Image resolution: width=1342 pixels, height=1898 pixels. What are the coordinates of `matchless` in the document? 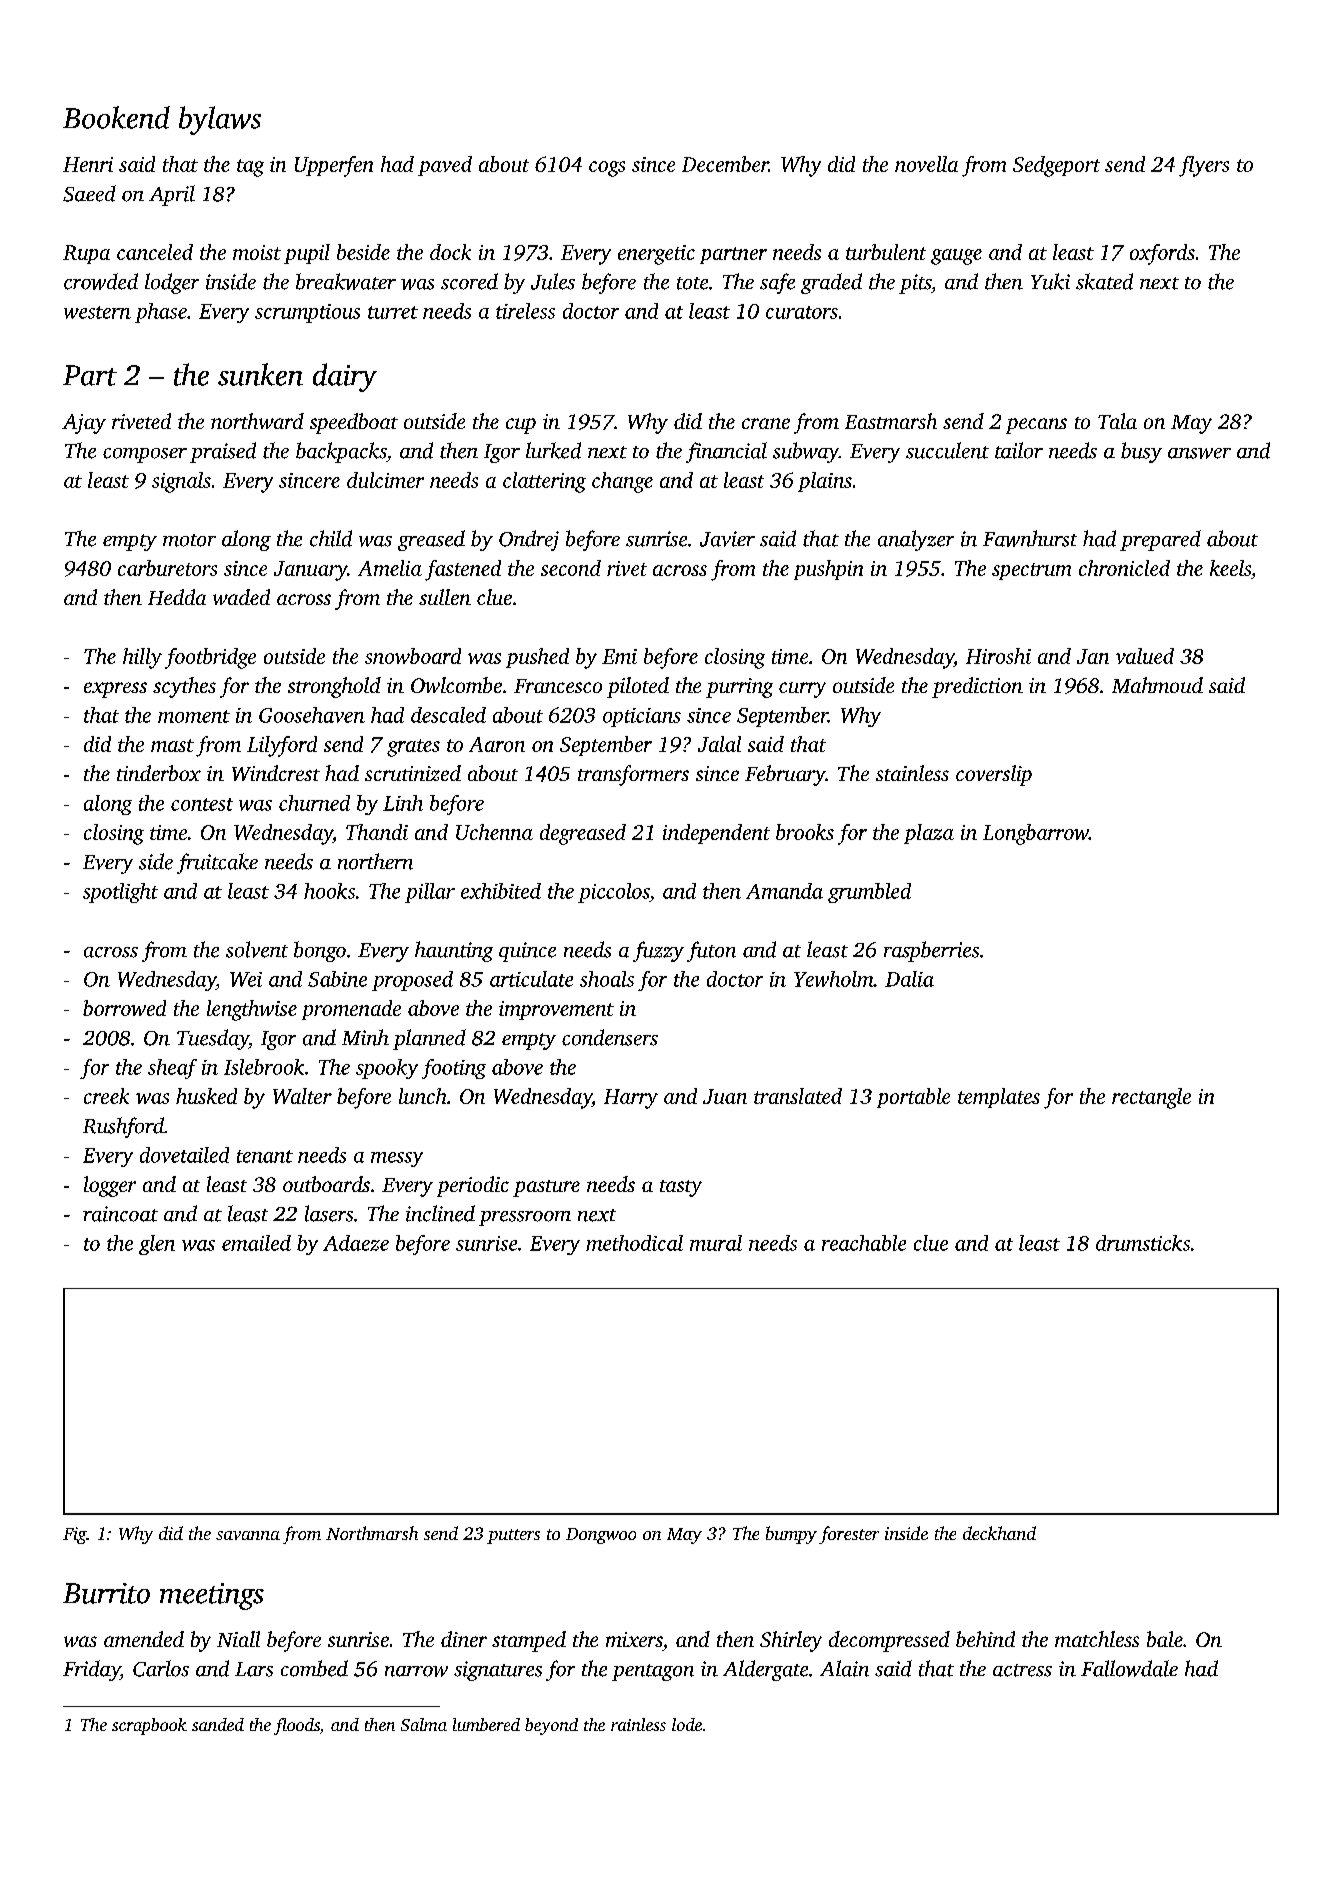 It's located at (1097, 1639).
